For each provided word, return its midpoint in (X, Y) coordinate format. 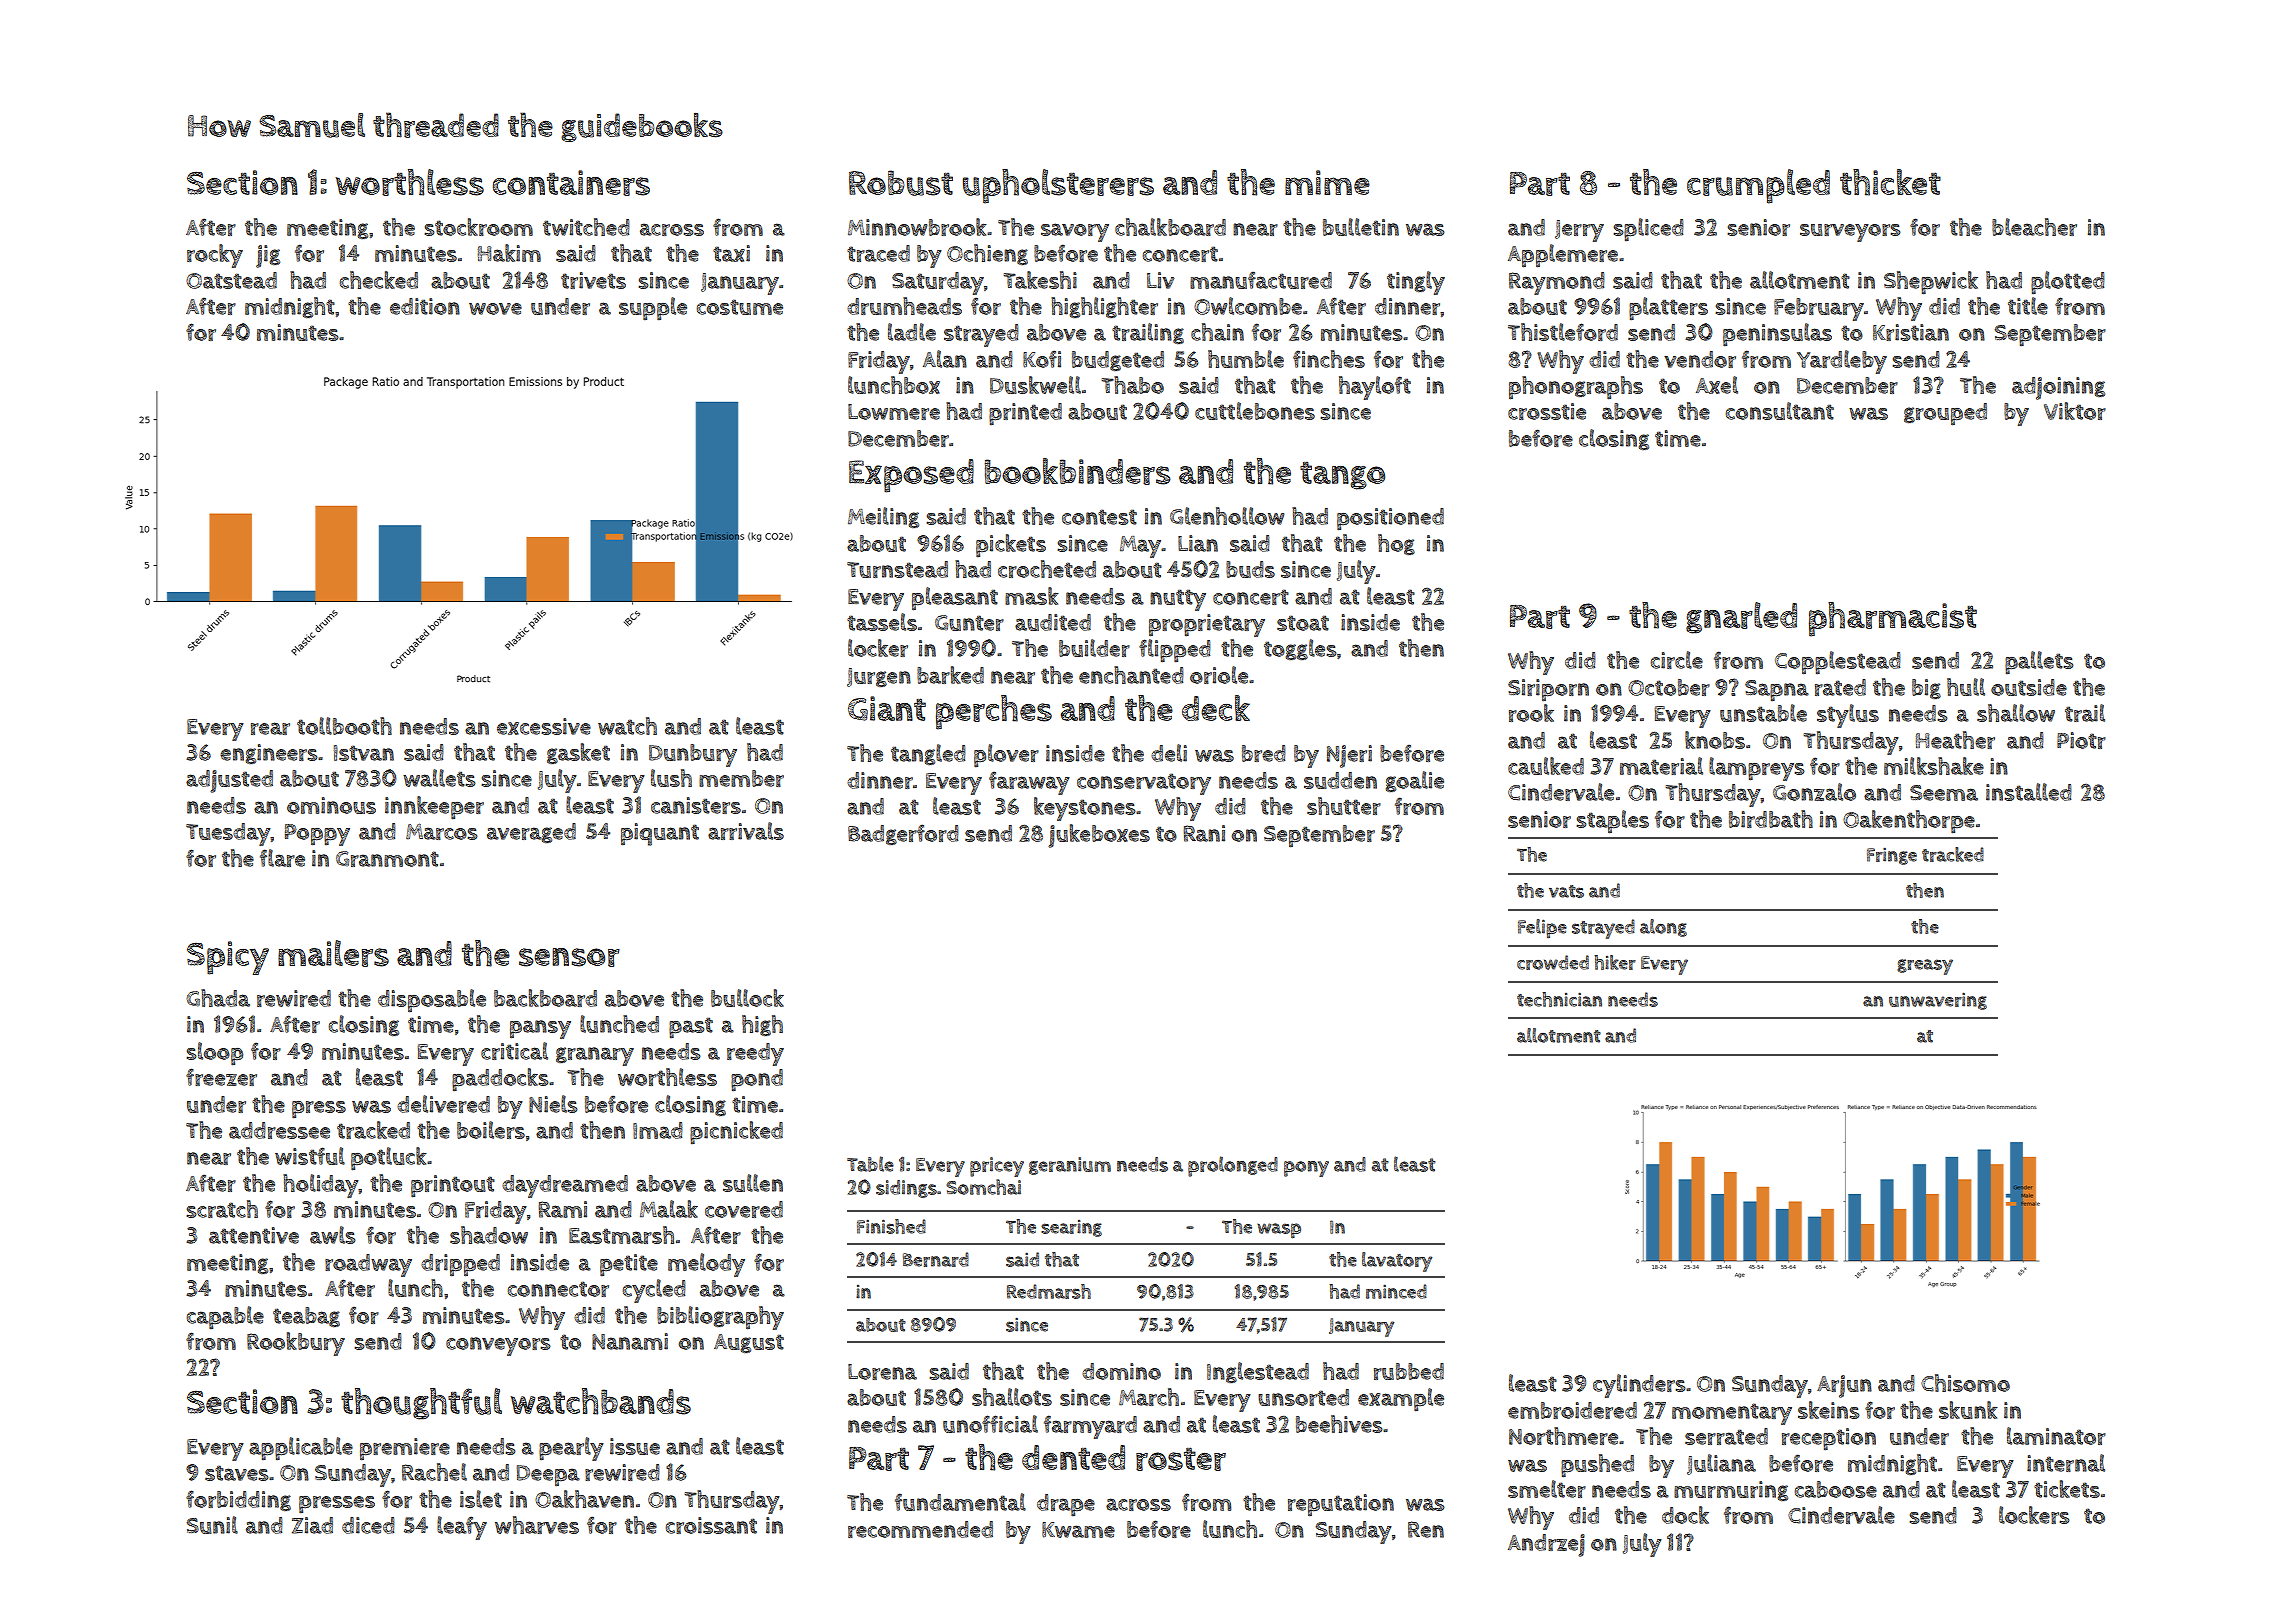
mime (1327, 182)
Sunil (212, 1525)
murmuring (1731, 1491)
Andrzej (1546, 1545)
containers (571, 183)
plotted (2068, 282)
